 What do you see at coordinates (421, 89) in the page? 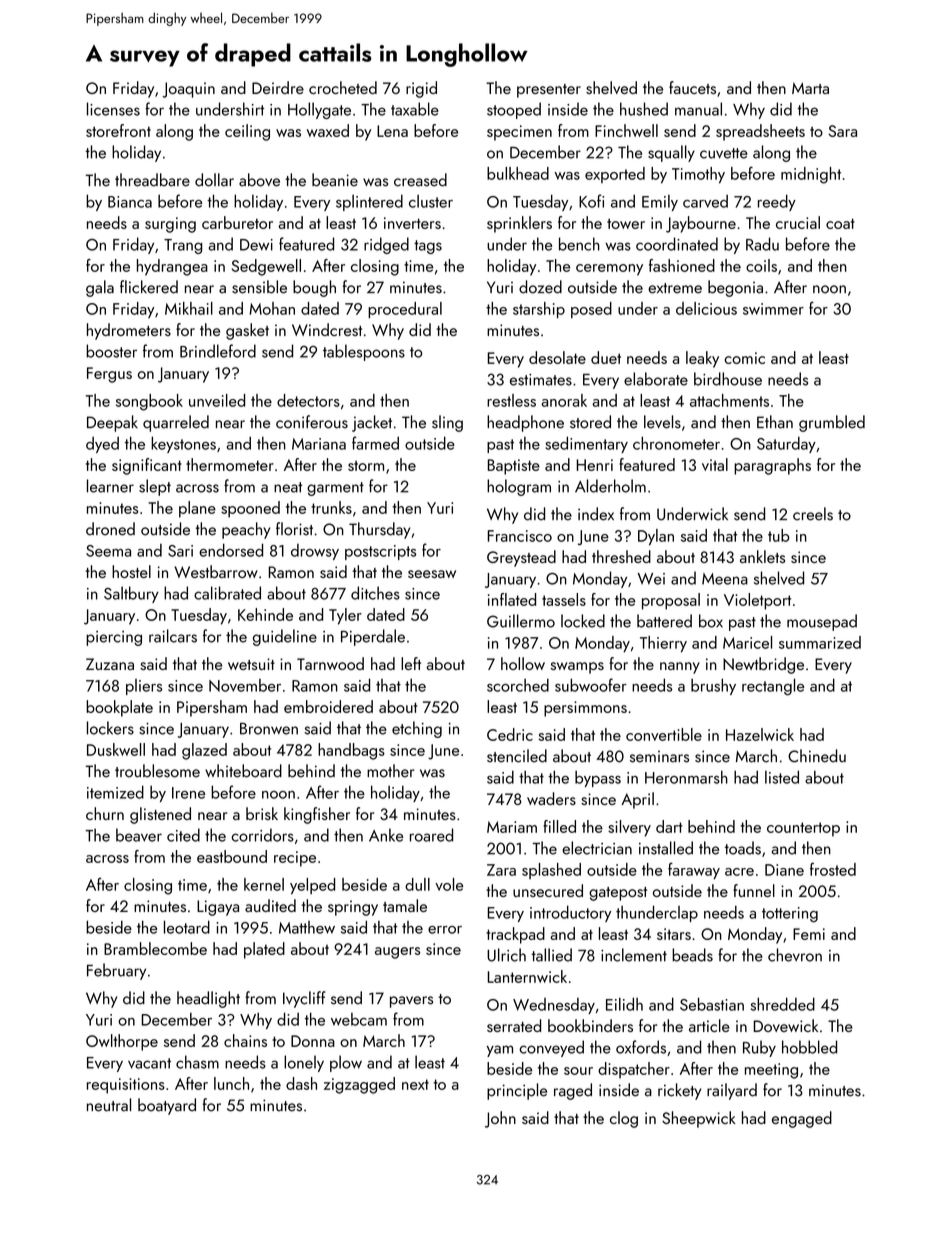
I see `rigid` at bounding box center [421, 89].
